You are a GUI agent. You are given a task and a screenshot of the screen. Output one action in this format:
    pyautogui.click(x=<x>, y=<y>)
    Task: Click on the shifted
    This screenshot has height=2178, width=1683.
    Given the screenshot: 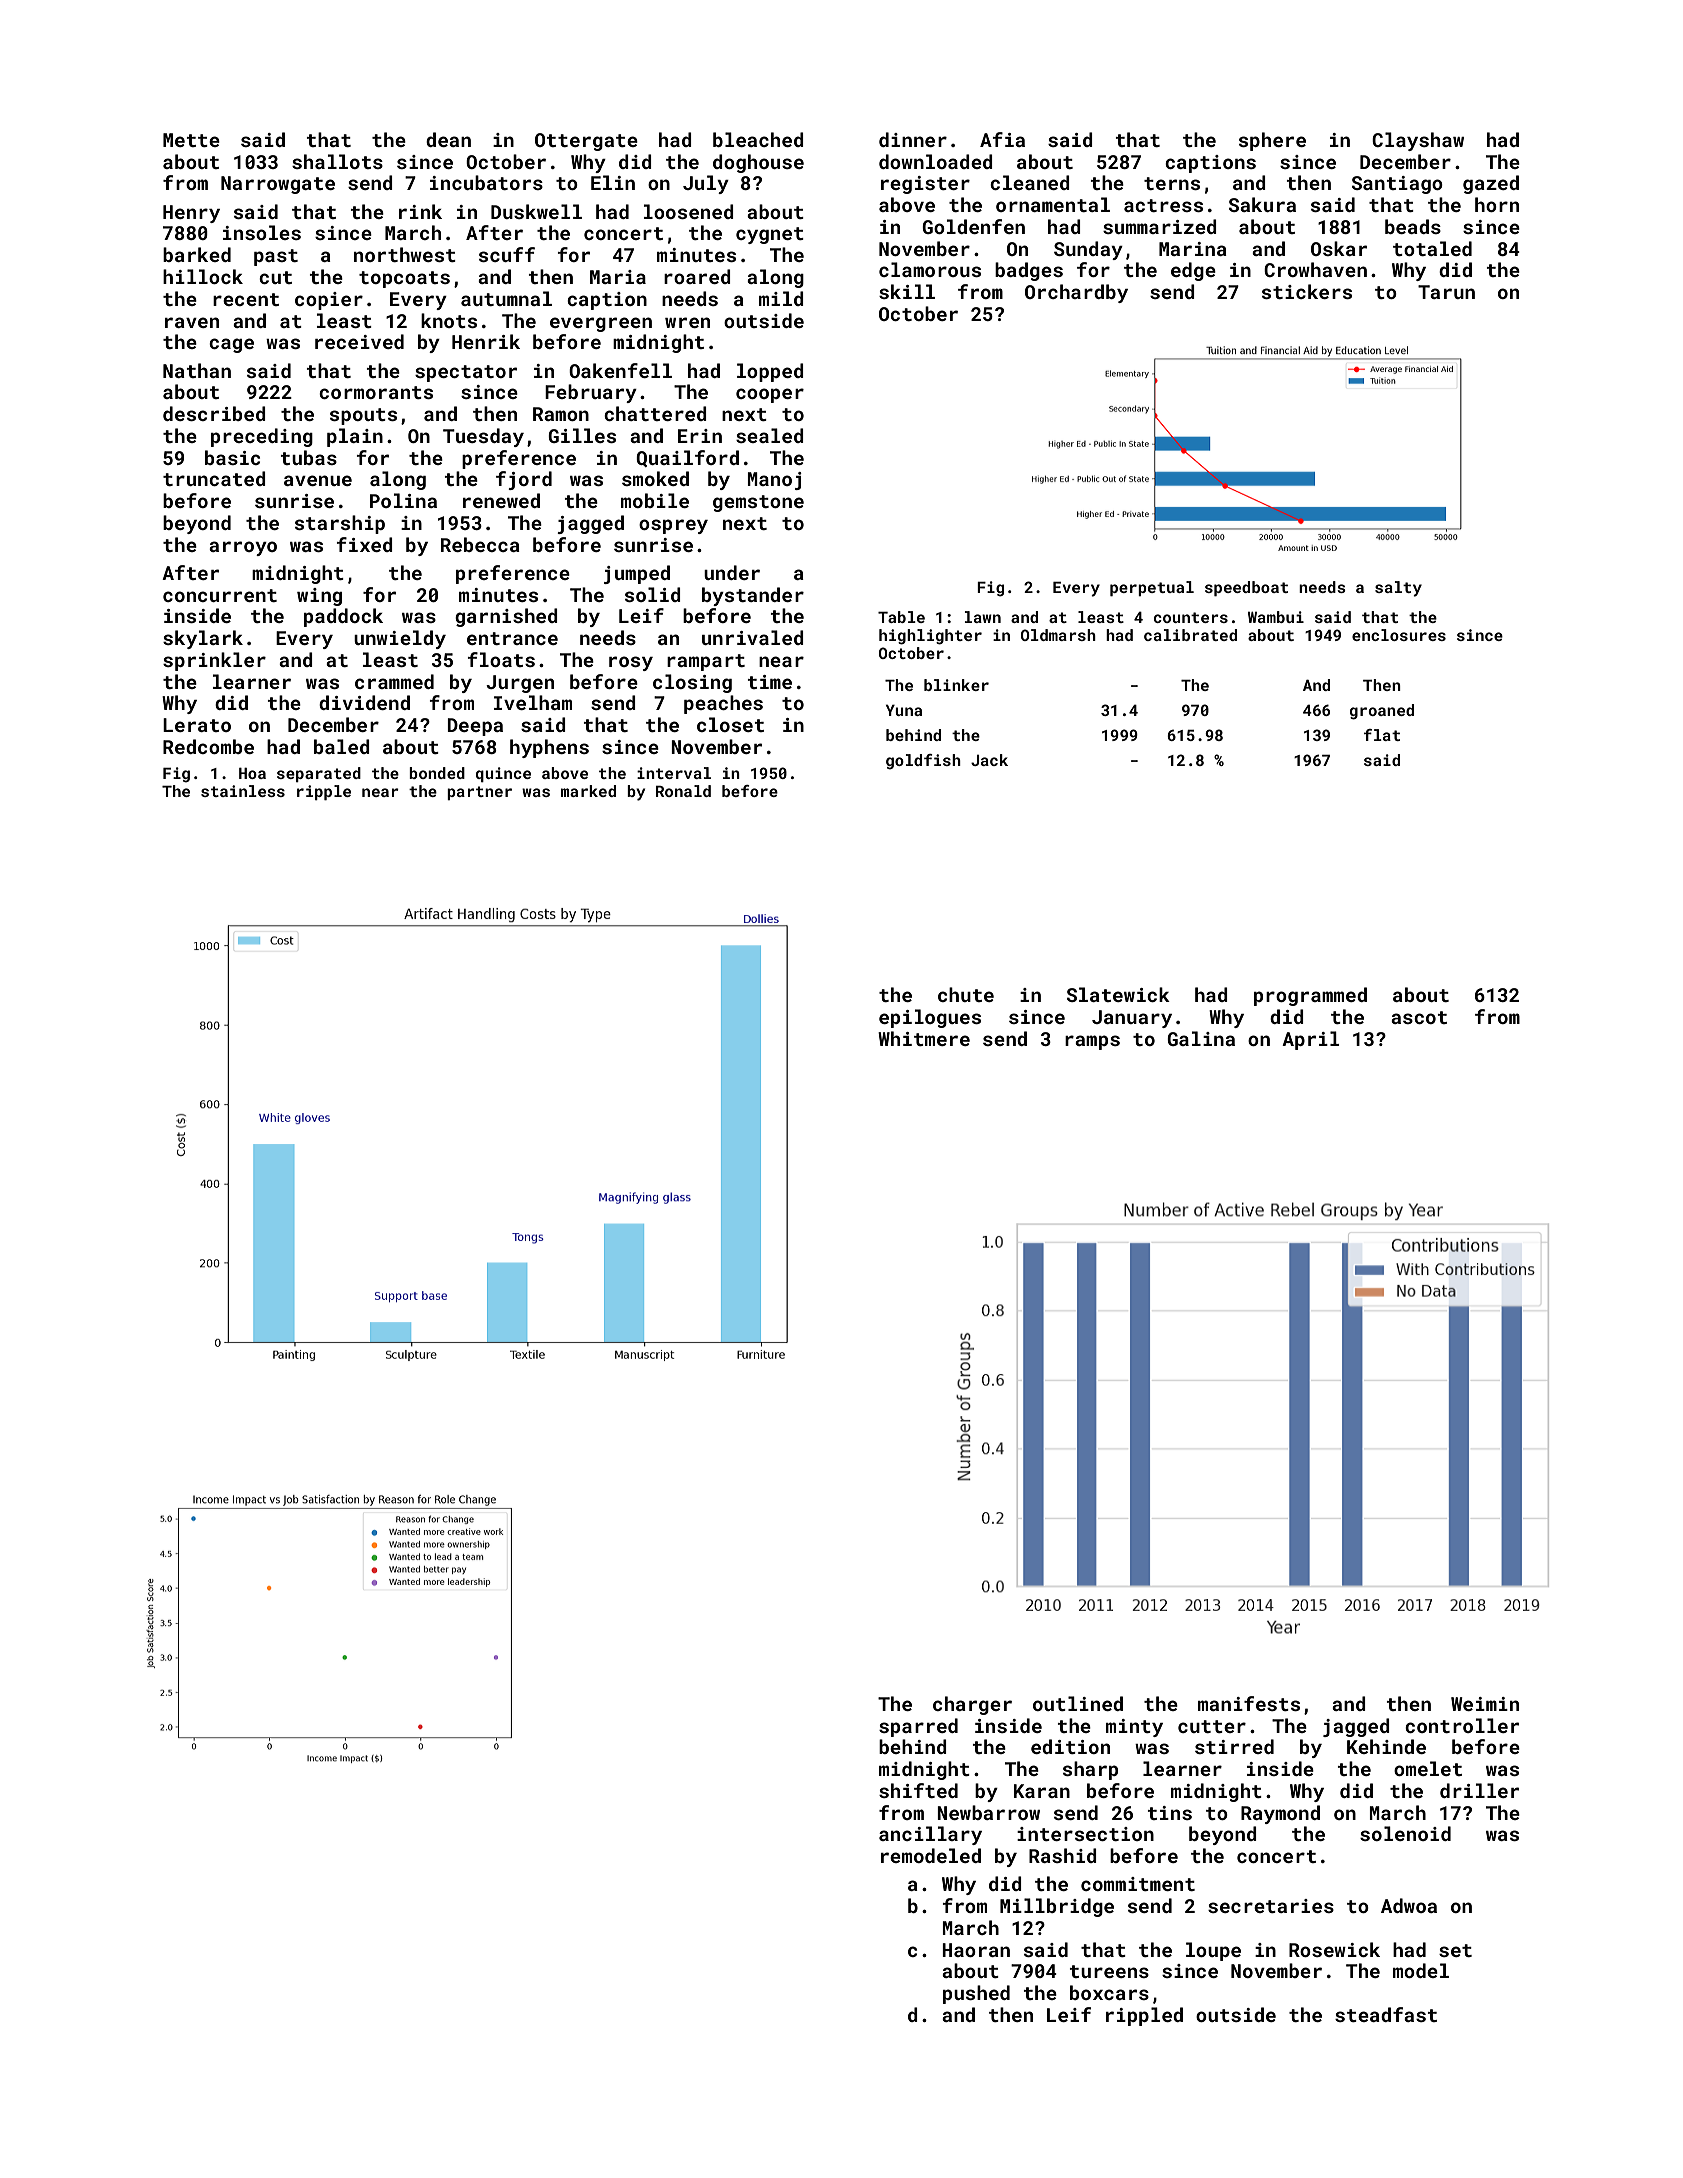 What is the action you would take?
    pyautogui.click(x=918, y=1790)
